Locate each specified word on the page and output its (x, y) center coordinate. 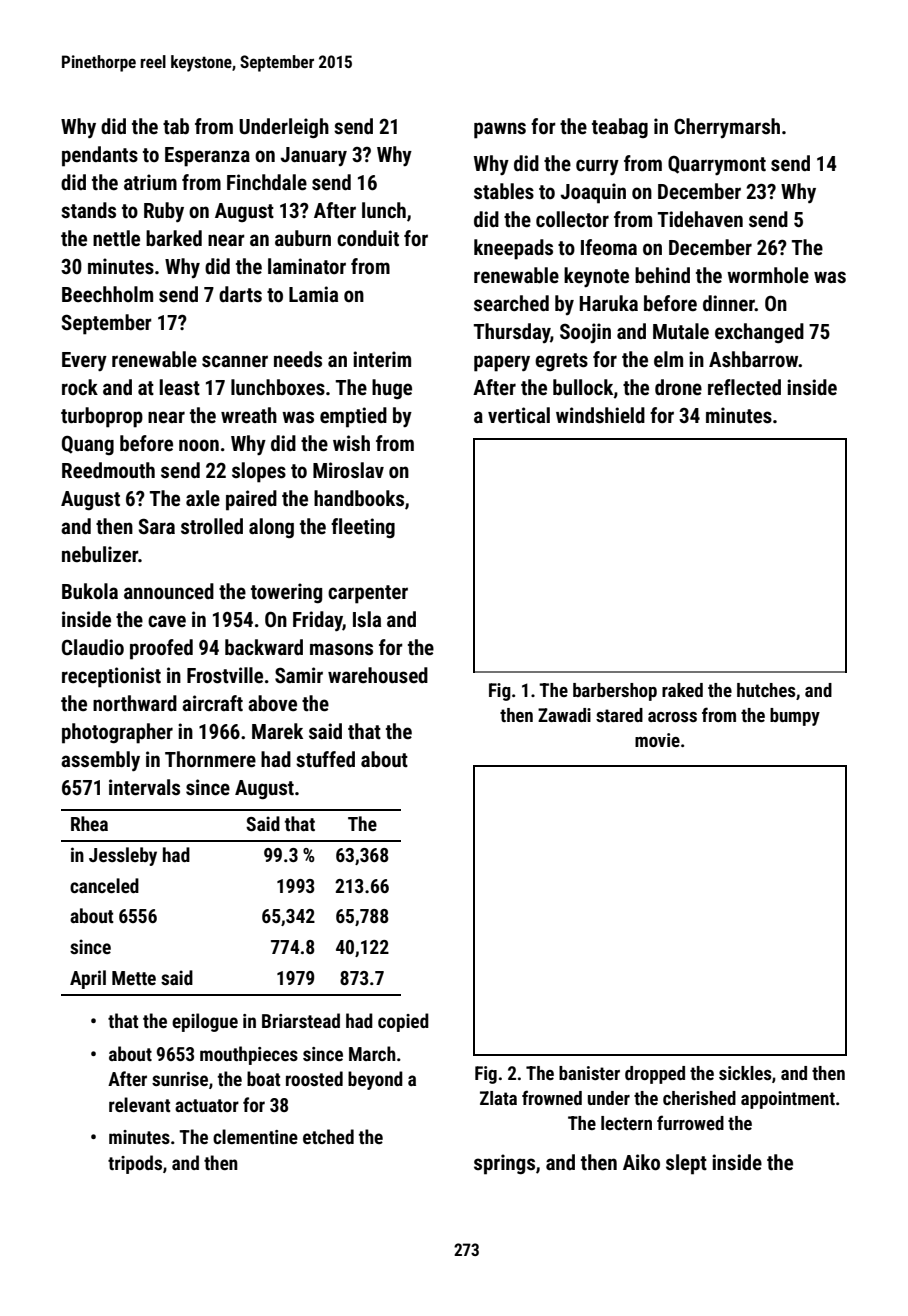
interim (382, 359)
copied (403, 1022)
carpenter (368, 594)
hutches (766, 690)
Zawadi (564, 715)
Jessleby (123, 856)
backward (264, 647)
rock (80, 387)
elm (668, 359)
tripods (135, 1164)
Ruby (164, 212)
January (314, 156)
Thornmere (210, 759)
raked (682, 690)
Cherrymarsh (727, 128)
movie (657, 740)
